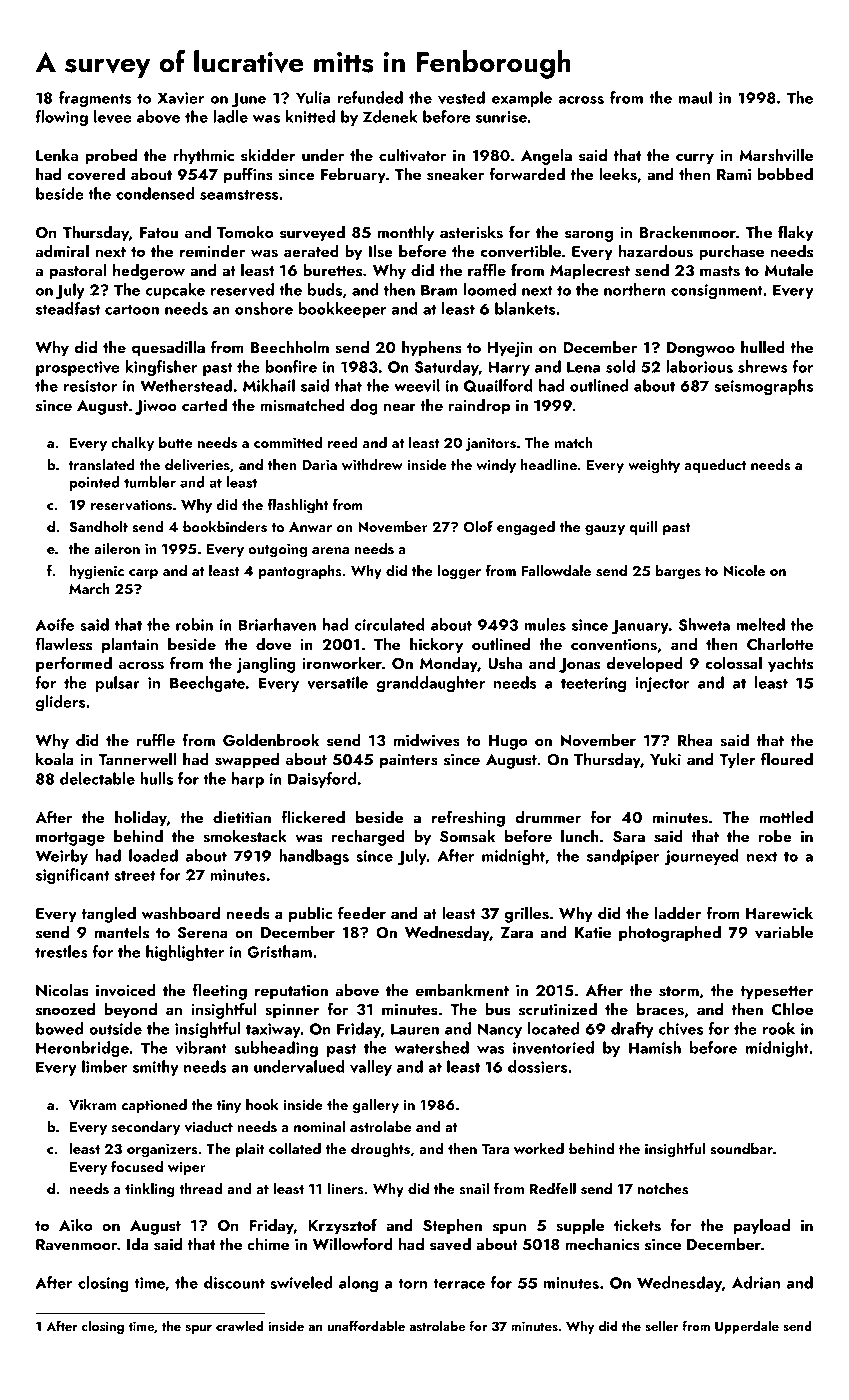 The width and height of the document is (849, 1400). Describe the element at coordinates (62, 250) in the document. I see `admiral` at that location.
